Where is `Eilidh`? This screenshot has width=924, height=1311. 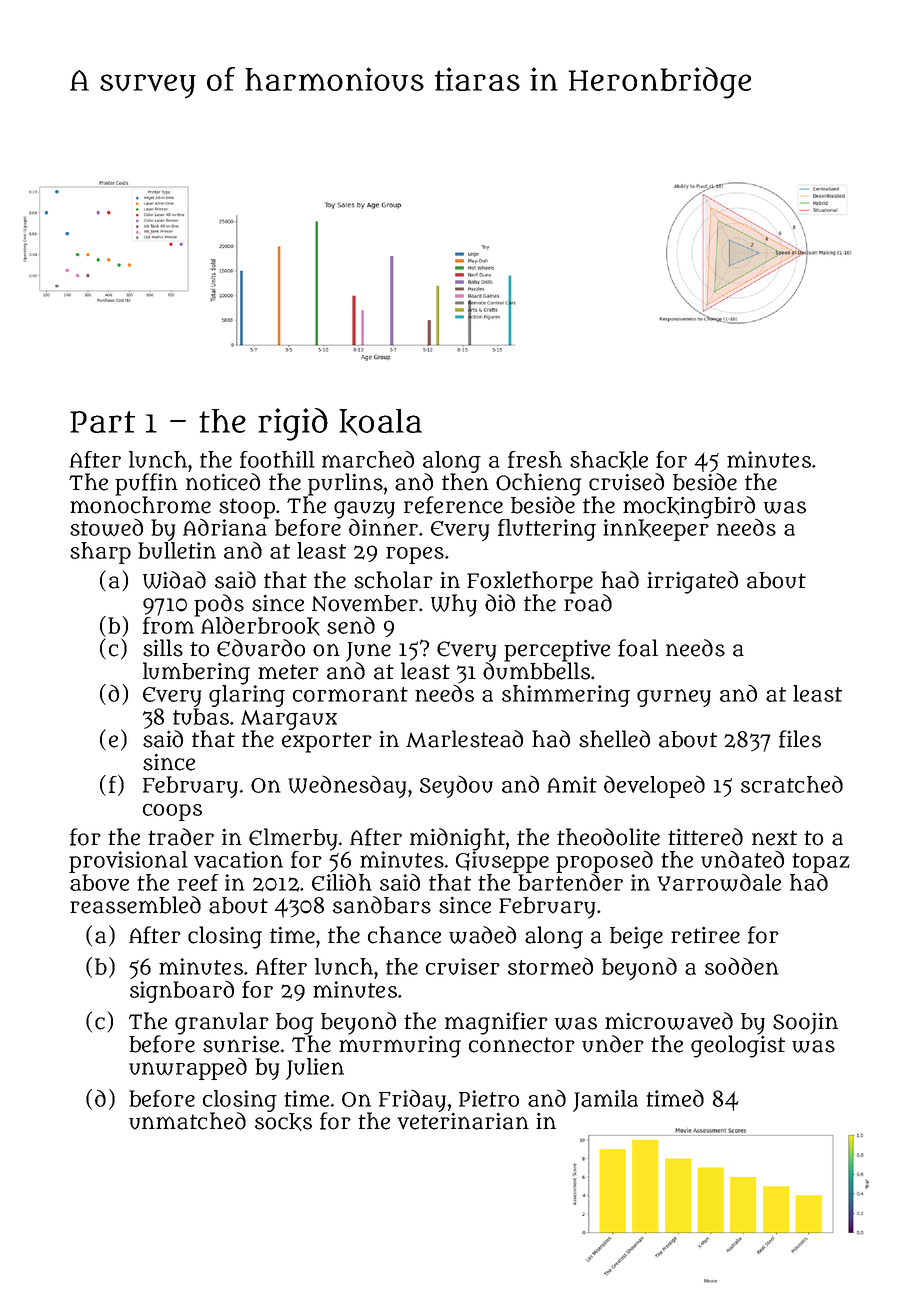
Eilidh is located at coordinates (342, 882).
